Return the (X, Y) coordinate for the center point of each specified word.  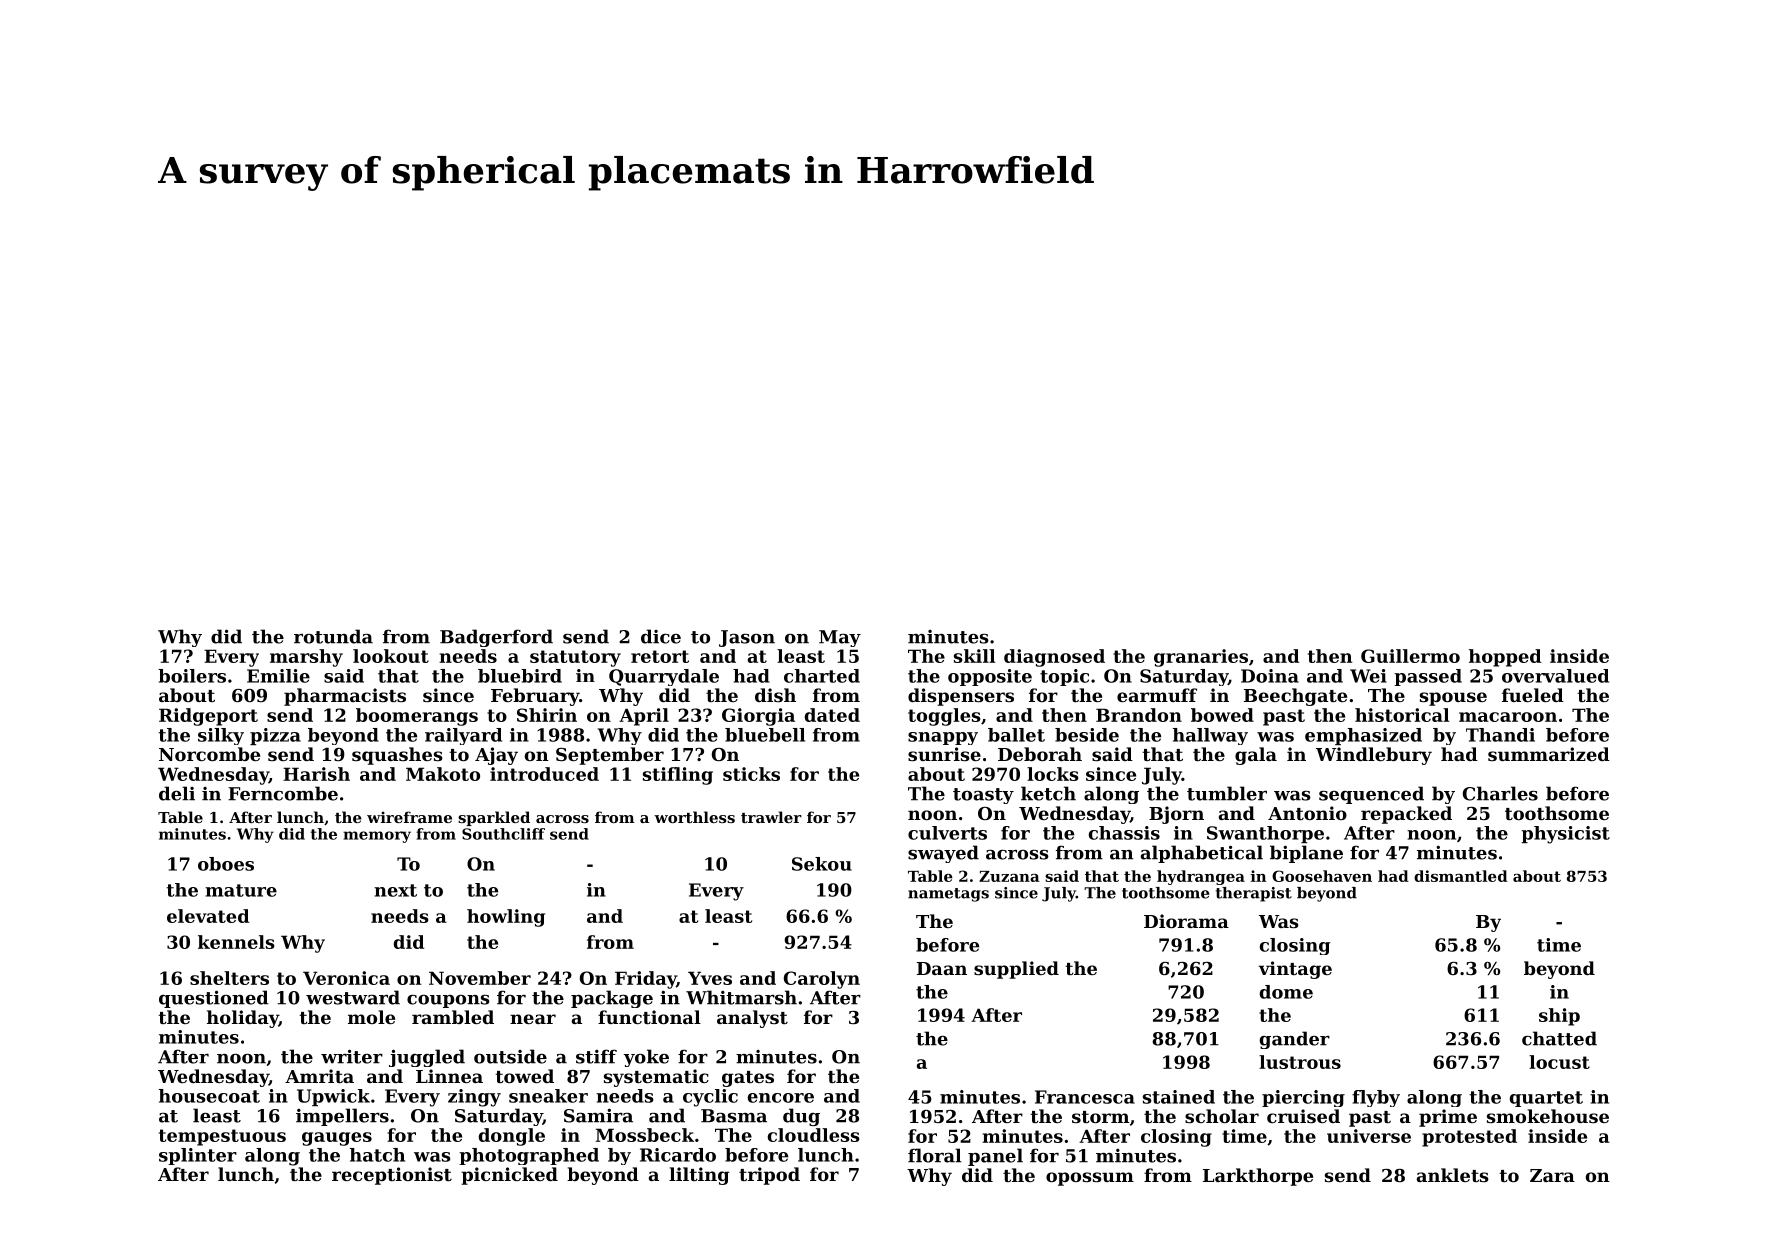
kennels (236, 942)
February (535, 697)
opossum (1090, 1179)
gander (1295, 1040)
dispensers (961, 697)
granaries (1201, 658)
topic (1064, 677)
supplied (1016, 970)
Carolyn (822, 980)
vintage (1295, 970)
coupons (448, 1001)
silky (221, 736)
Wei (1368, 676)
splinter (198, 1156)
